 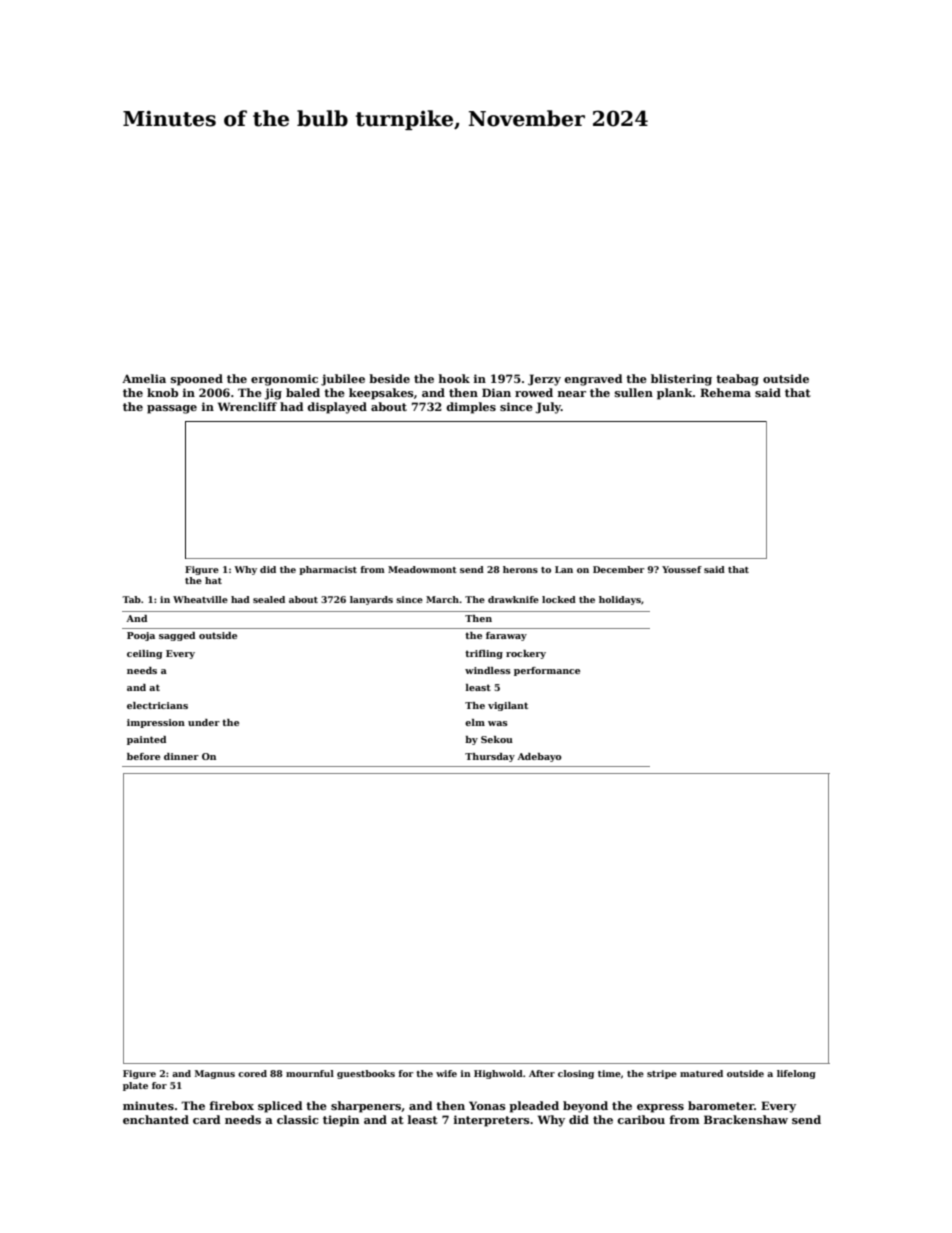 I want to click on Thursday, so click(x=490, y=757).
